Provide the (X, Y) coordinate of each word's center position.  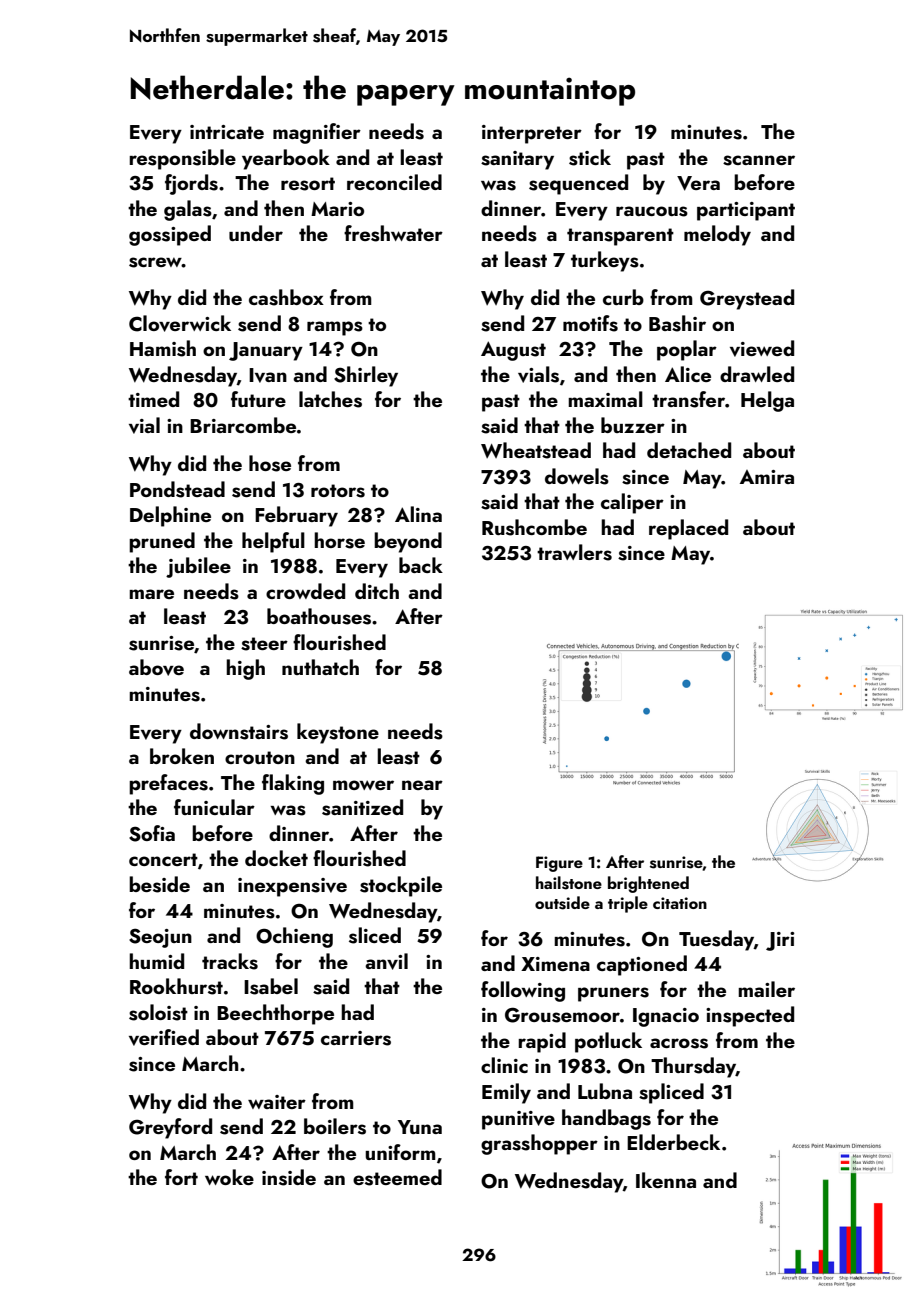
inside (289, 1177)
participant (746, 211)
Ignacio (666, 1017)
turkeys (605, 261)
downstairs (239, 731)
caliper (632, 503)
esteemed (397, 1177)
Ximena (555, 964)
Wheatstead (536, 450)
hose (270, 463)
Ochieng (294, 937)
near (422, 785)
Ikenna (666, 1180)
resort (308, 184)
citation (680, 903)
